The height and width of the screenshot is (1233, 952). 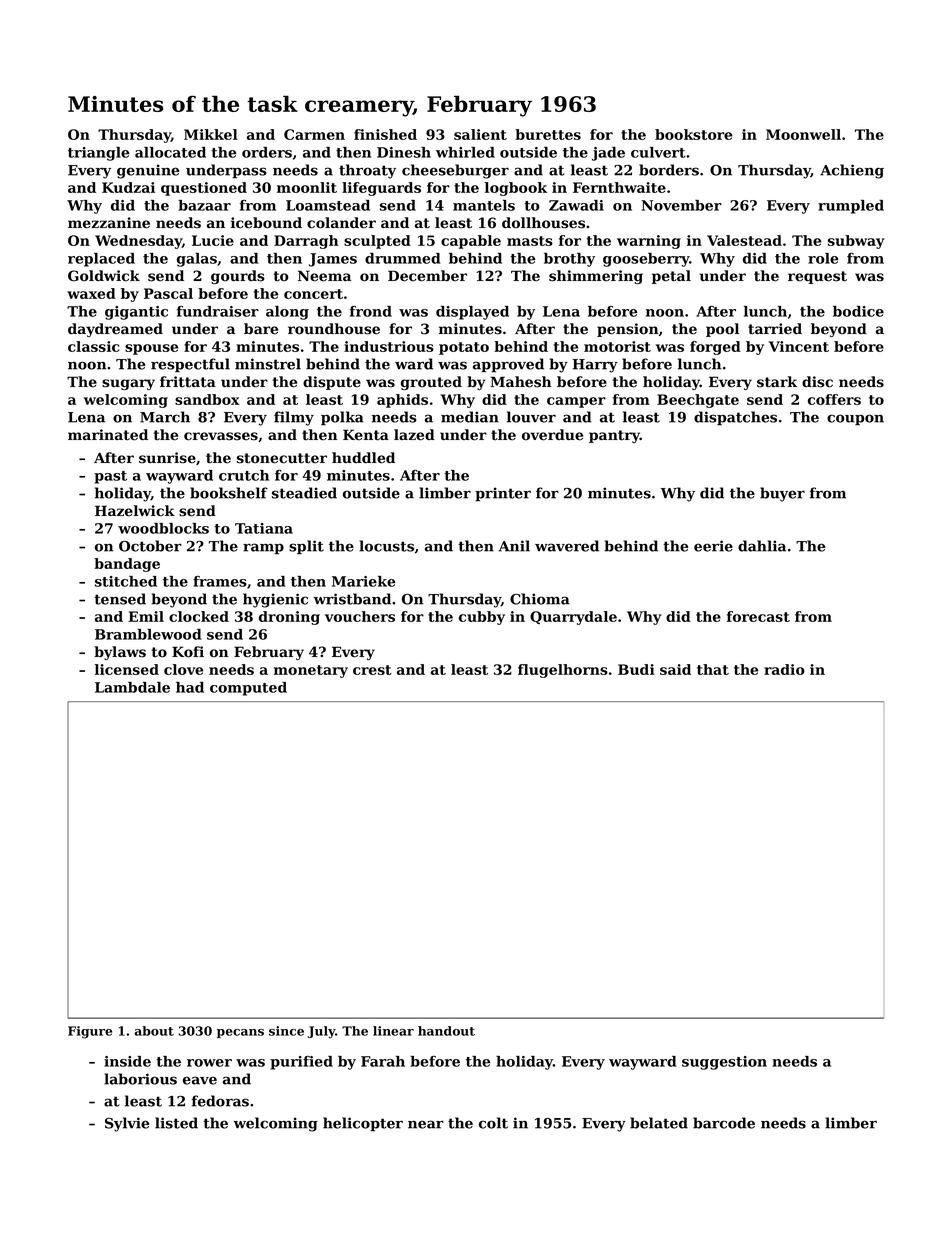 I want to click on eerie, so click(x=713, y=546).
